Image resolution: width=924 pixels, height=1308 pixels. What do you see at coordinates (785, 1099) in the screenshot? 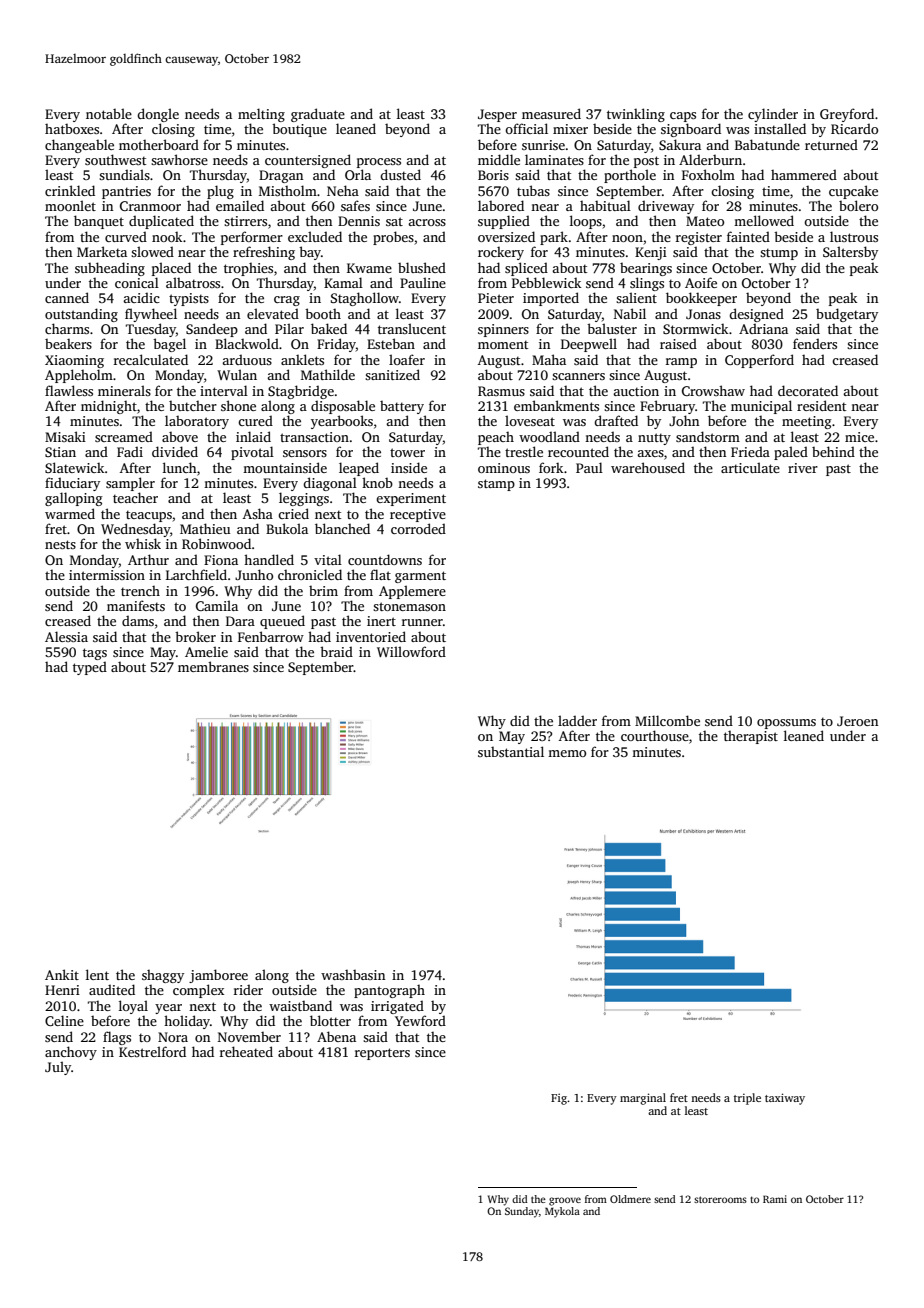
I see `taxiway` at bounding box center [785, 1099].
